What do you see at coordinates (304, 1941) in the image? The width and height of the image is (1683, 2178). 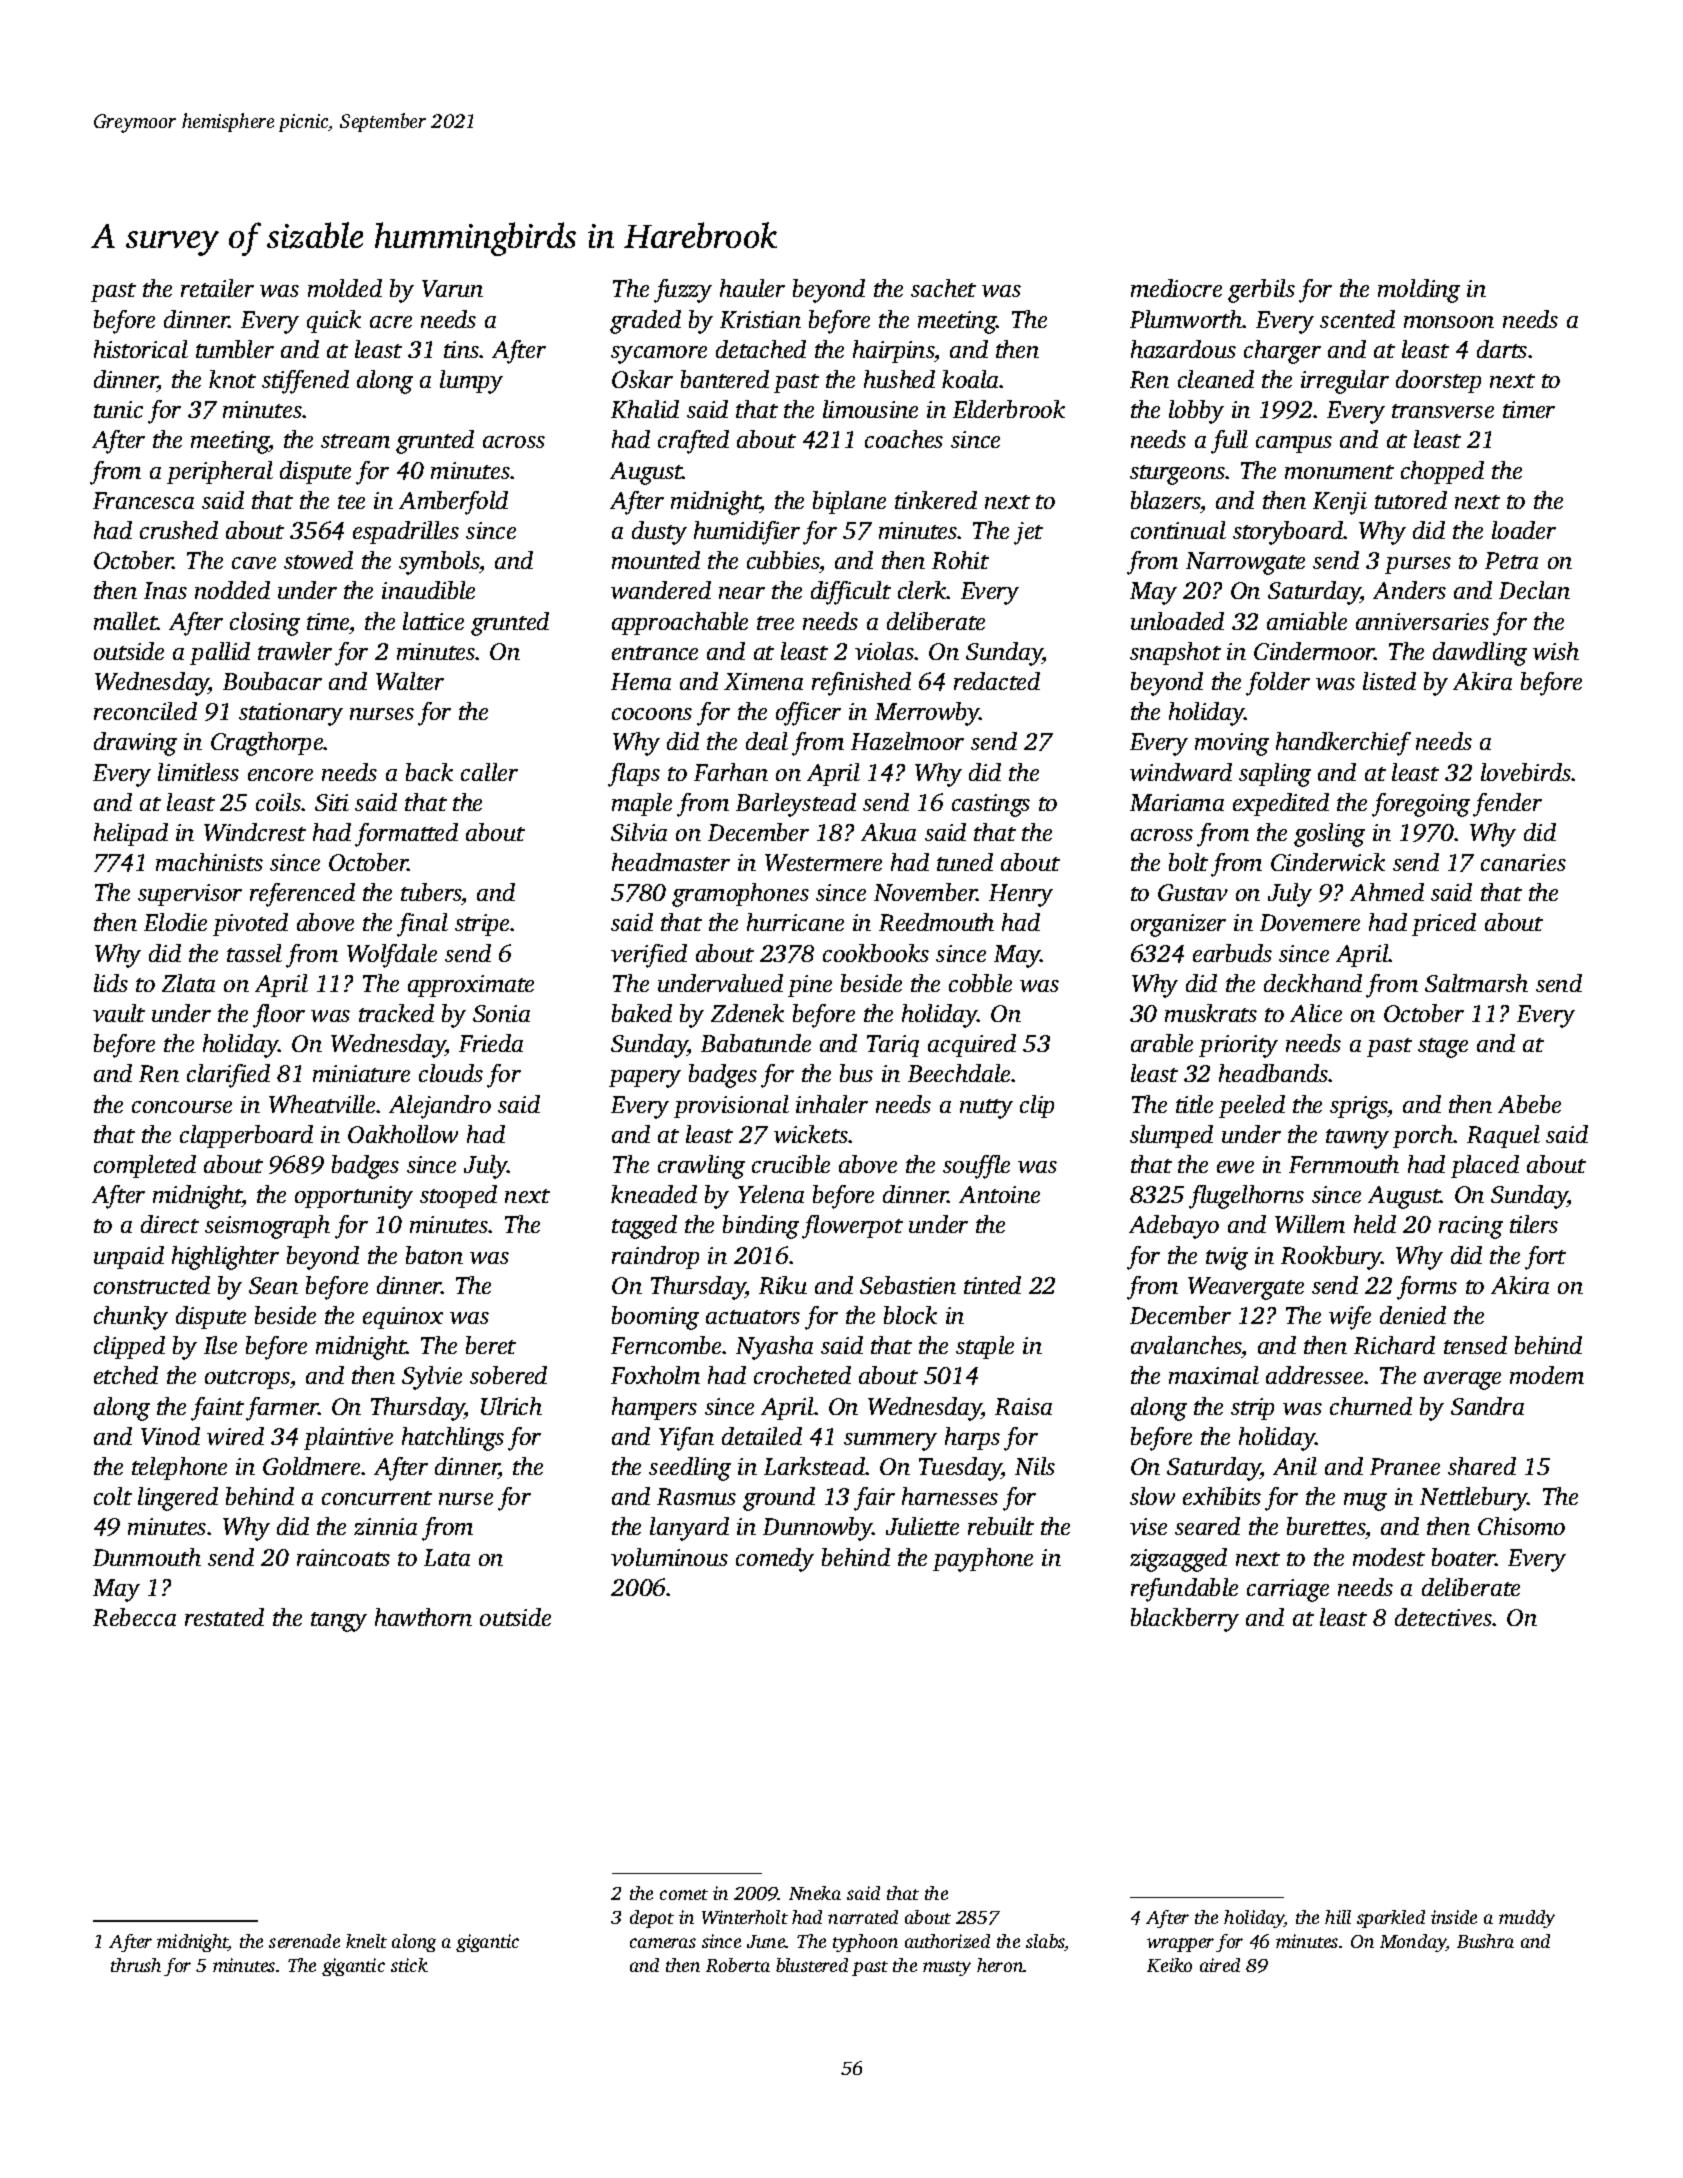 I see `serenade` at bounding box center [304, 1941].
